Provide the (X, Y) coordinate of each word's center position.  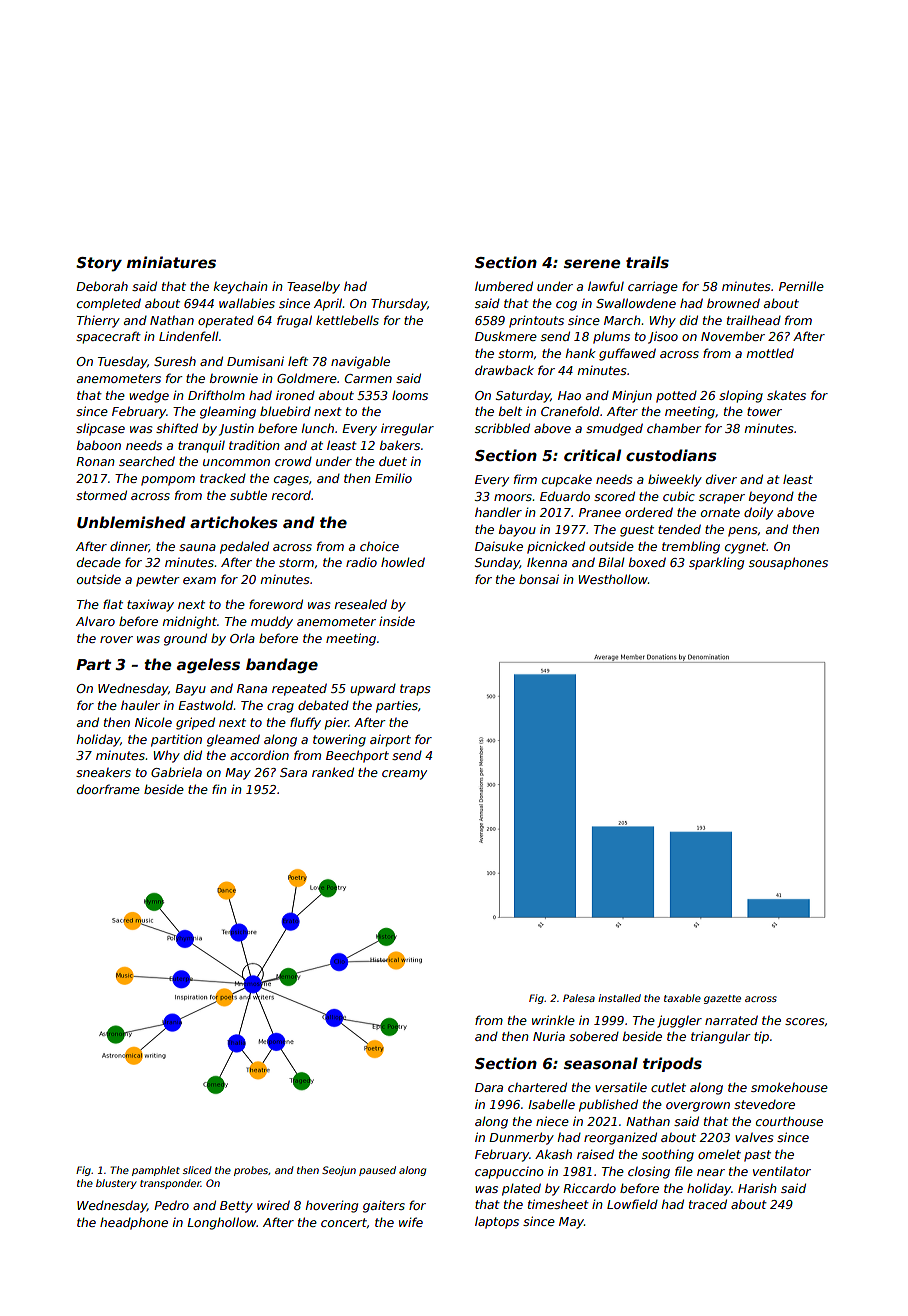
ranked (333, 772)
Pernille (801, 286)
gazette (722, 999)
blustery (116, 1184)
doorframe (108, 789)
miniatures (171, 262)
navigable (360, 362)
